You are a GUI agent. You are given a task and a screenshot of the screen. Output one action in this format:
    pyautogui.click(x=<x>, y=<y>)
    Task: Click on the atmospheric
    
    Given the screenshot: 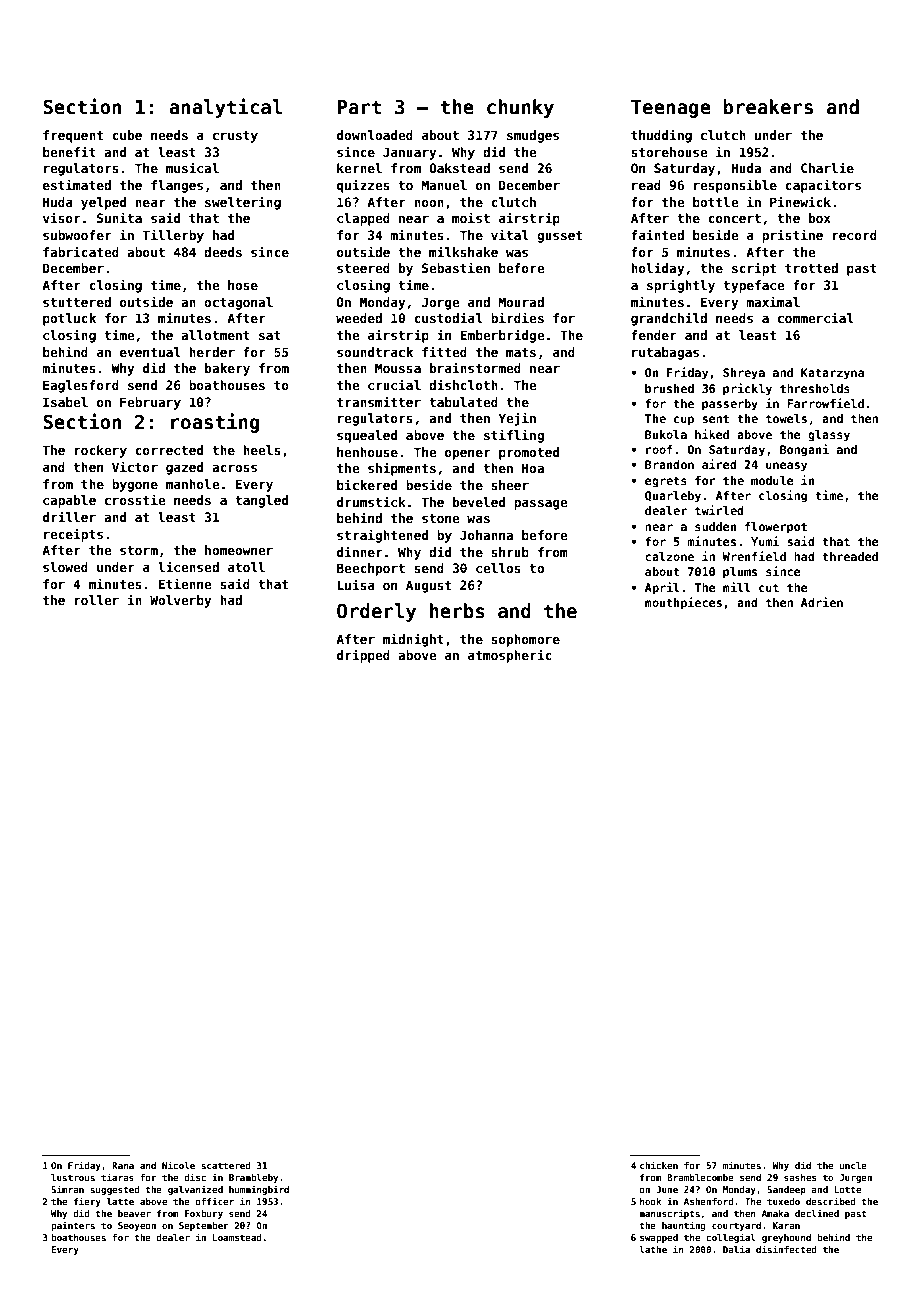 What is the action you would take?
    pyautogui.click(x=510, y=656)
